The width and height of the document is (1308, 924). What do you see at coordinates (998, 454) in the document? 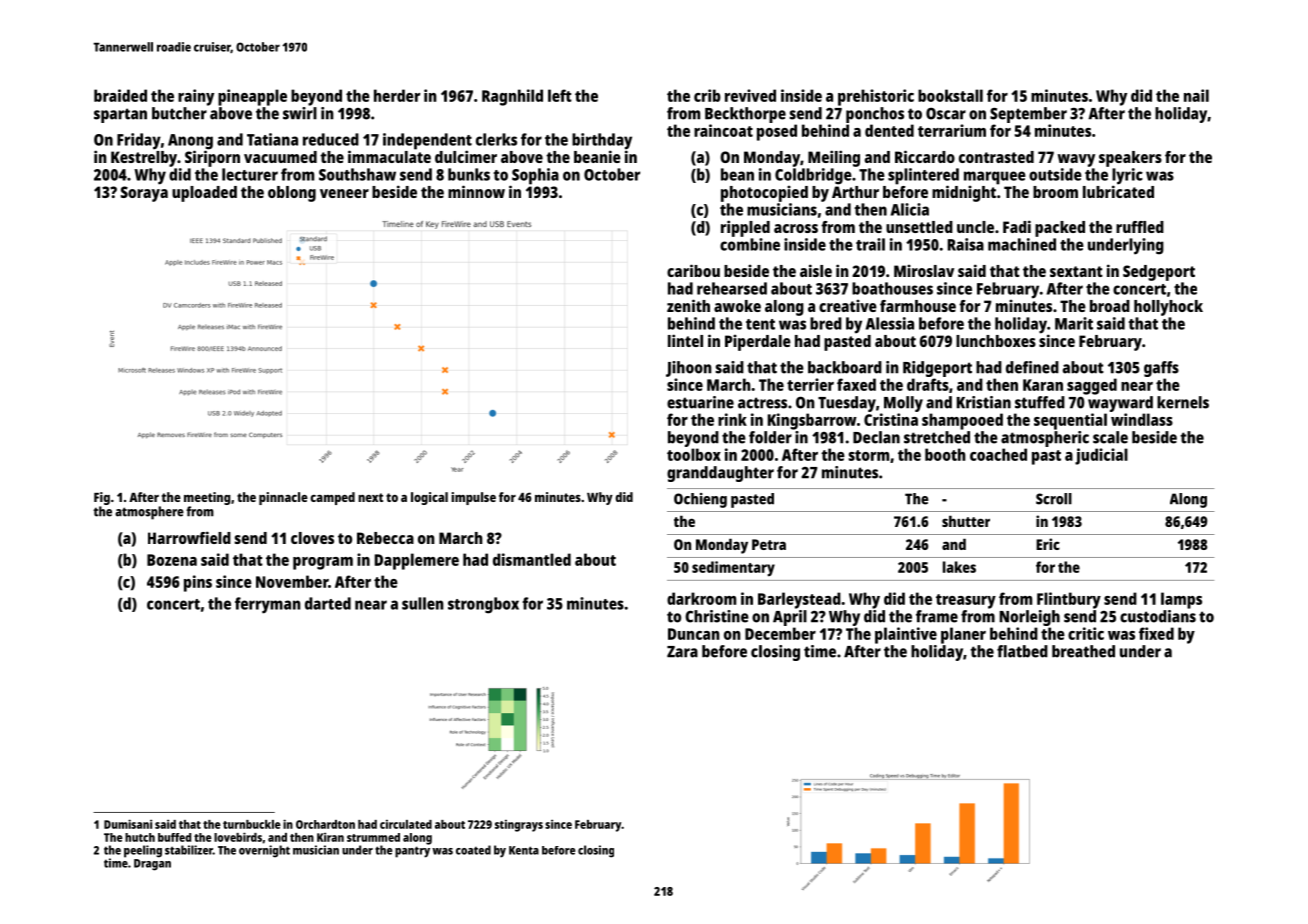
I see `coached` at bounding box center [998, 454].
